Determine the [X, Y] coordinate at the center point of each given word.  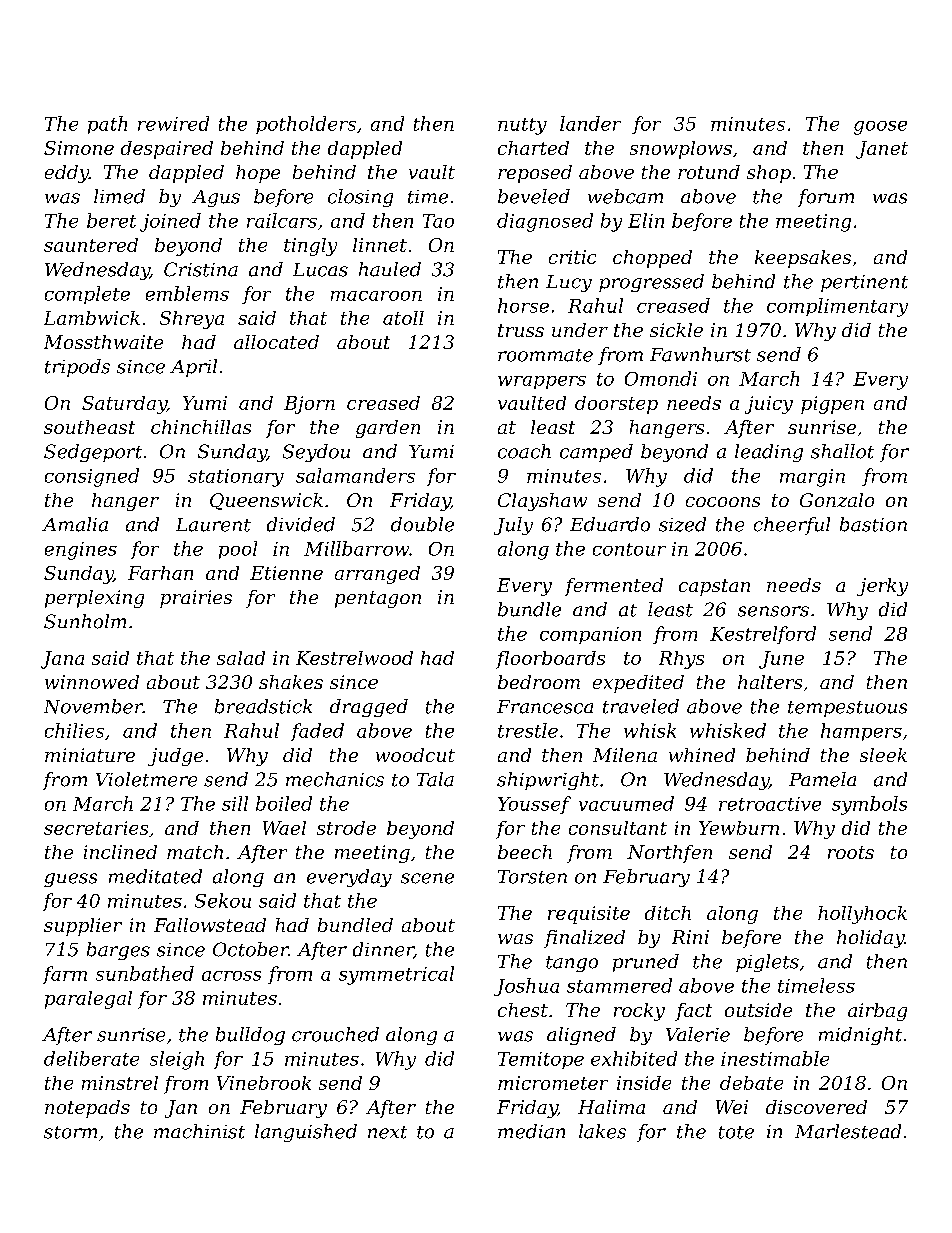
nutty [522, 126]
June [781, 660]
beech [525, 852]
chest [523, 1010]
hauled [390, 269]
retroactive [770, 804]
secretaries [96, 828]
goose [880, 128]
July [513, 526]
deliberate [91, 1058]
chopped [652, 259]
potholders [306, 125]
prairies [196, 599]
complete [87, 295]
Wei [732, 1107]
